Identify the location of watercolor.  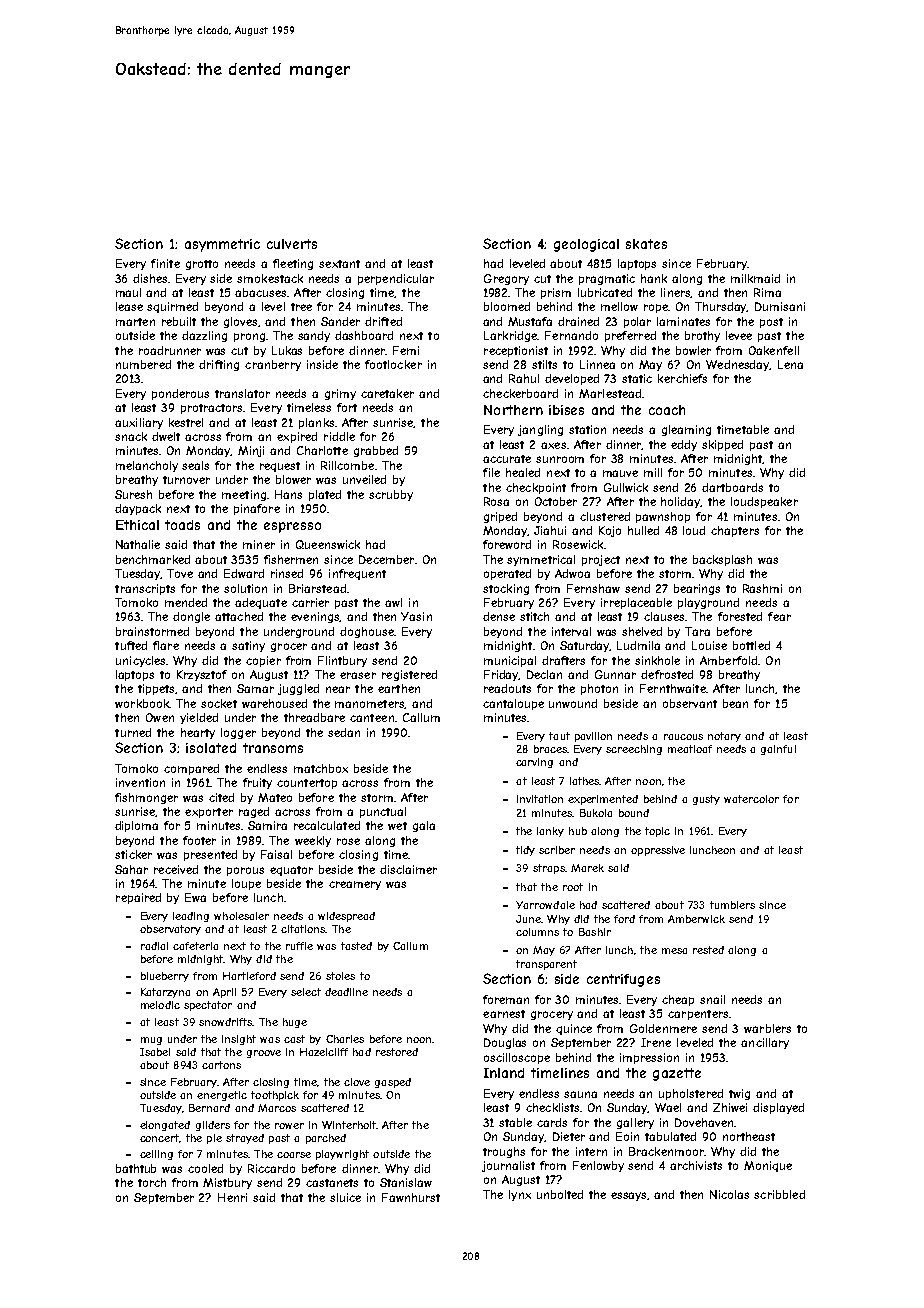
(751, 799).
